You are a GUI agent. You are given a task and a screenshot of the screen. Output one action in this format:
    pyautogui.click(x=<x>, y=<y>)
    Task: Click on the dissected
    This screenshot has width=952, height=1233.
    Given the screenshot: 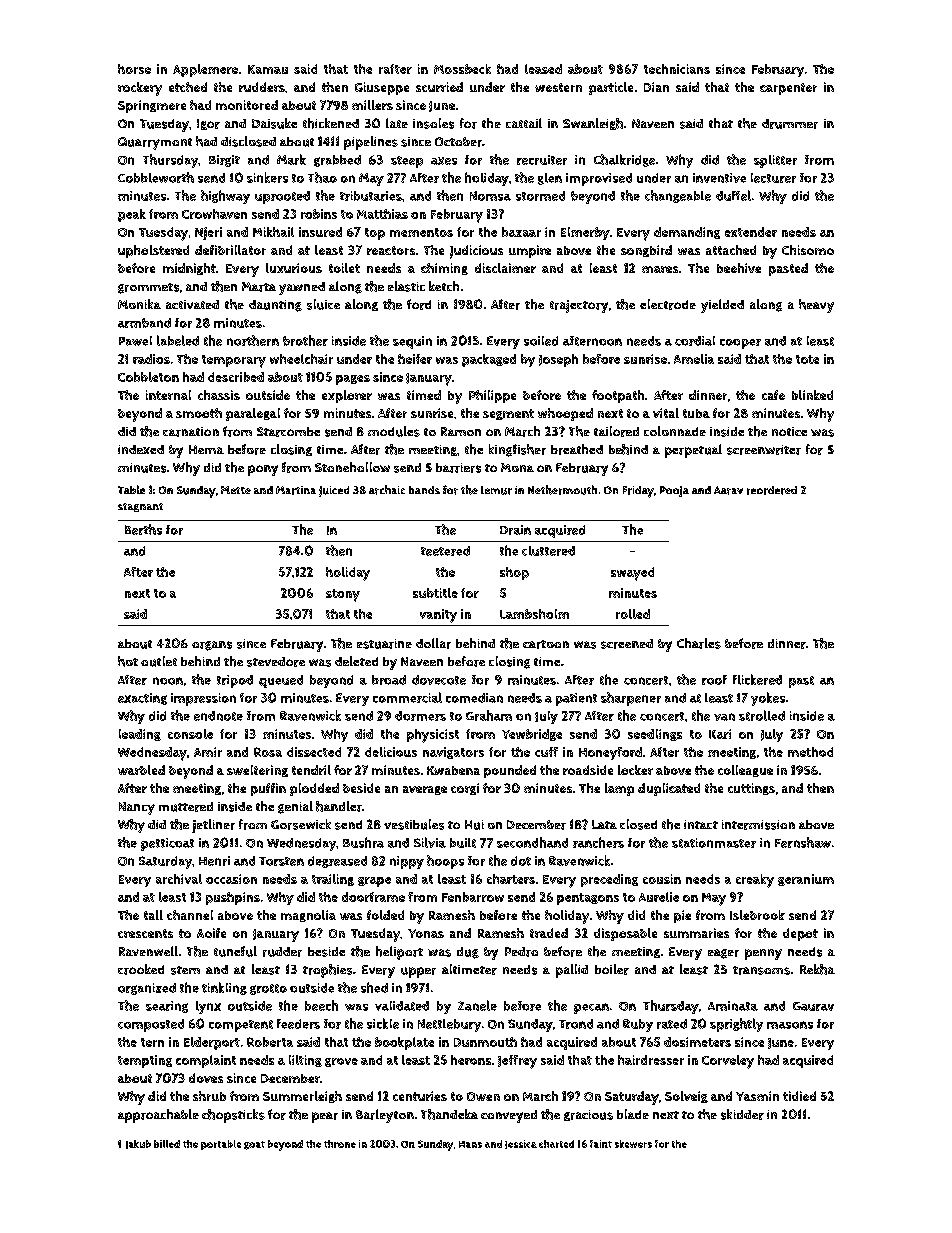 What is the action you would take?
    pyautogui.click(x=314, y=752)
